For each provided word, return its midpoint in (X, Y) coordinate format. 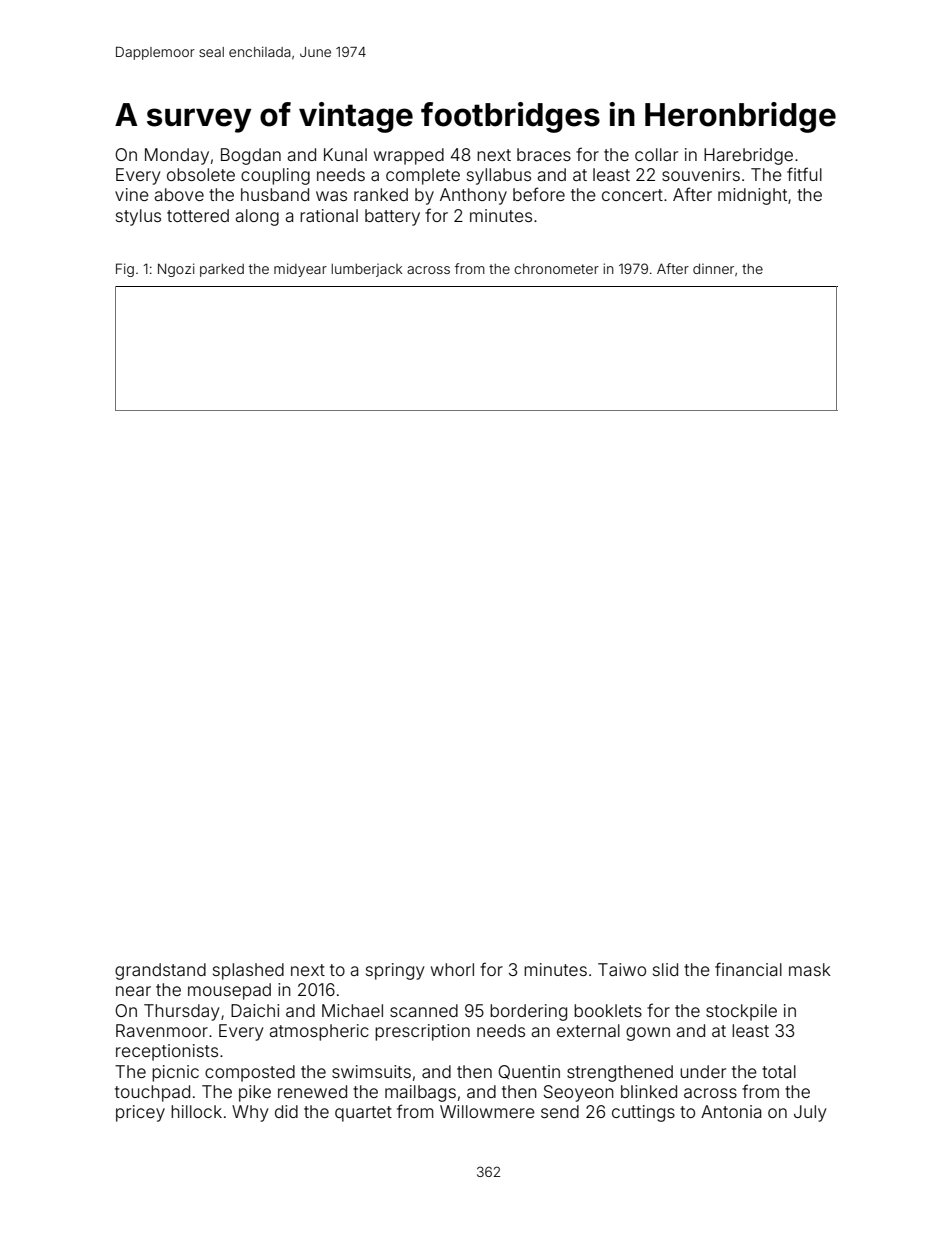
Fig (125, 270)
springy (395, 971)
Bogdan (251, 156)
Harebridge (748, 156)
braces (544, 154)
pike (255, 1093)
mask (810, 969)
